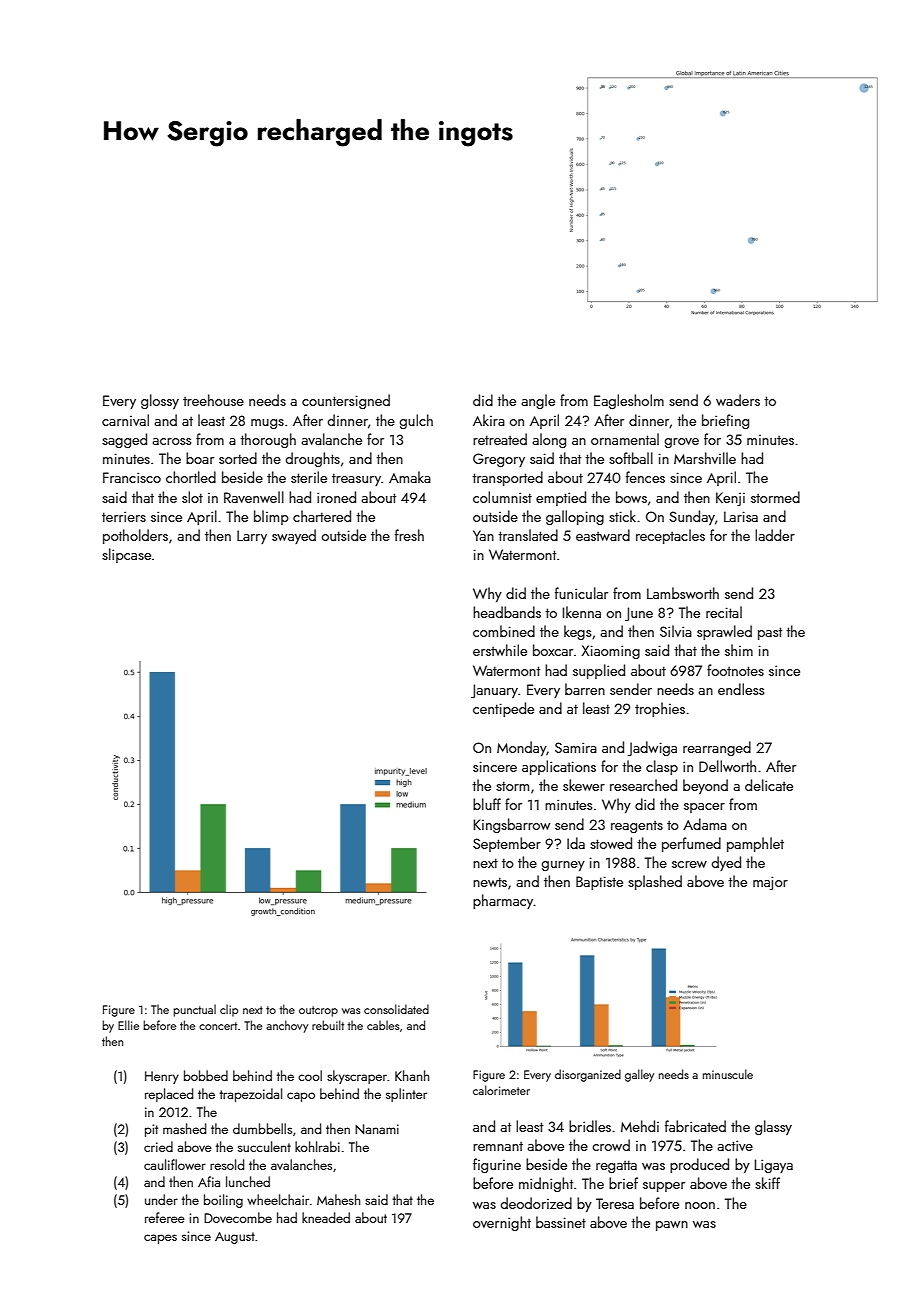 The image size is (908, 1316). What do you see at coordinates (317, 1146) in the image?
I see `kohlrabi` at bounding box center [317, 1146].
